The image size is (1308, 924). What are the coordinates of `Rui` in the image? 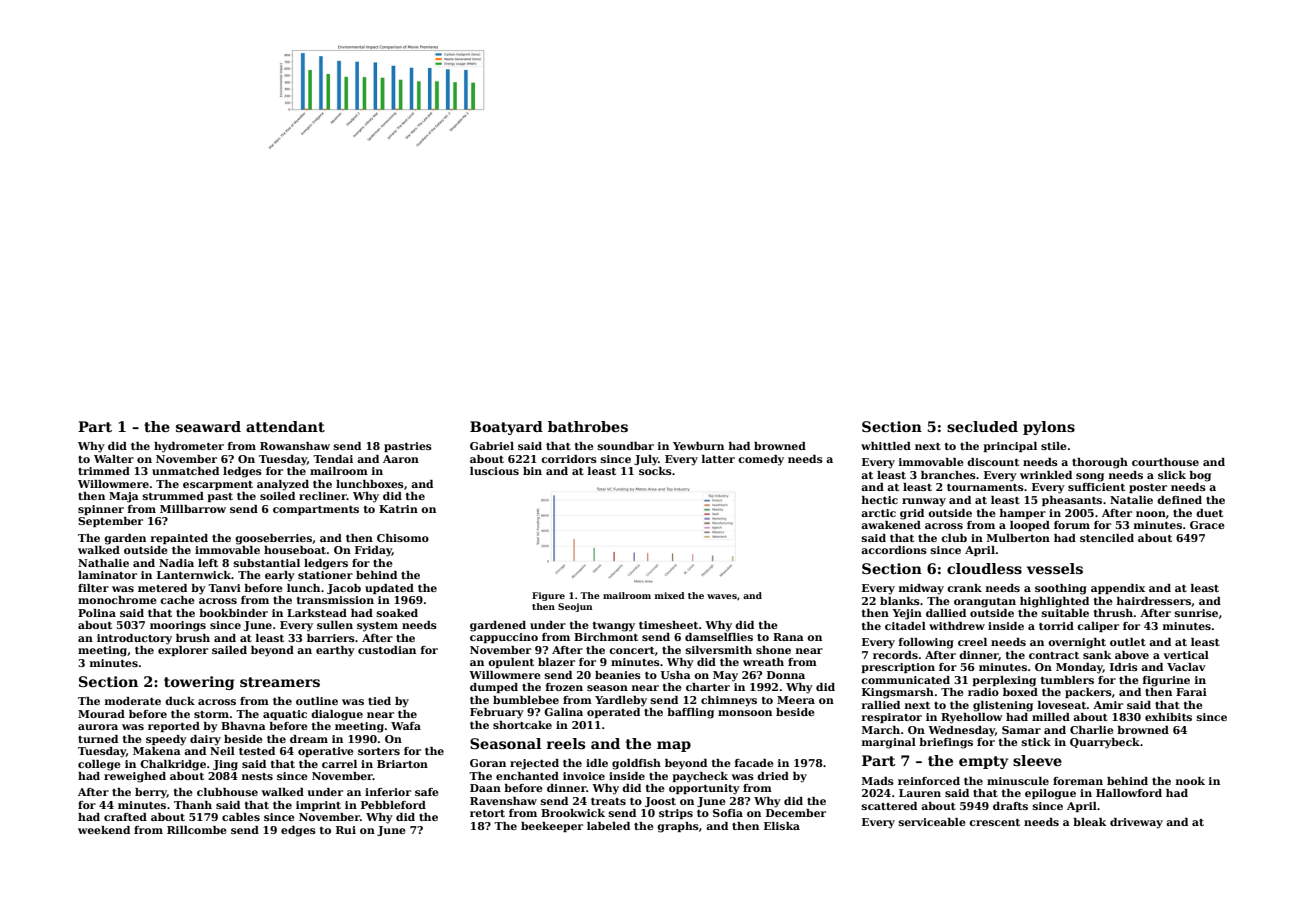 It's located at (346, 830).
